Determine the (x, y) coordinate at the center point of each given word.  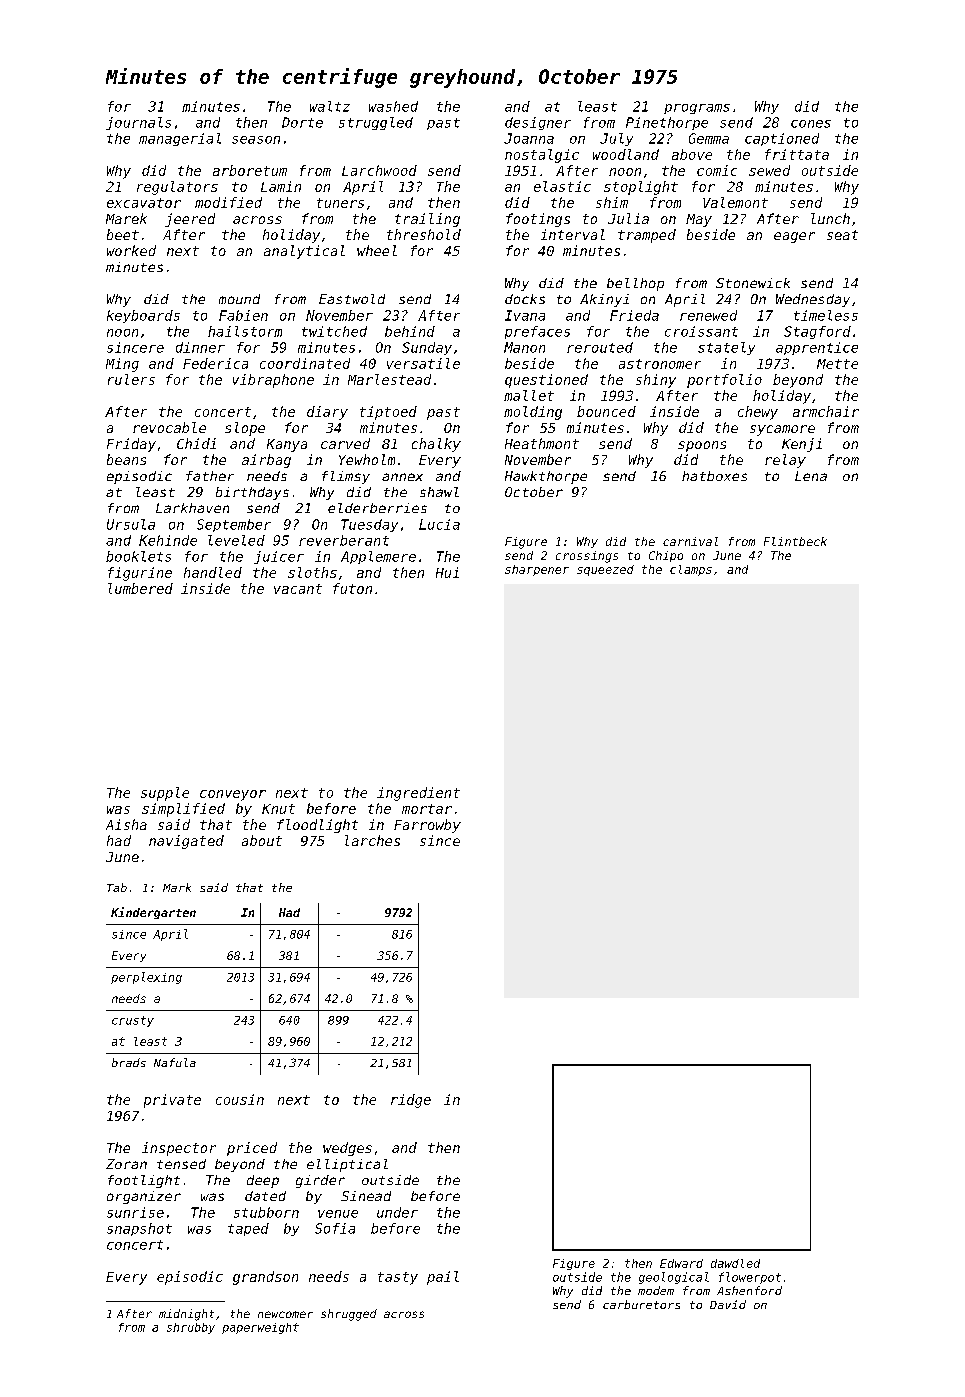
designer (538, 123)
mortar (427, 809)
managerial (180, 139)
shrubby (191, 1328)
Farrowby (427, 826)
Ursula (131, 524)
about (262, 840)
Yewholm (367, 459)
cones (811, 124)
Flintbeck (795, 541)
